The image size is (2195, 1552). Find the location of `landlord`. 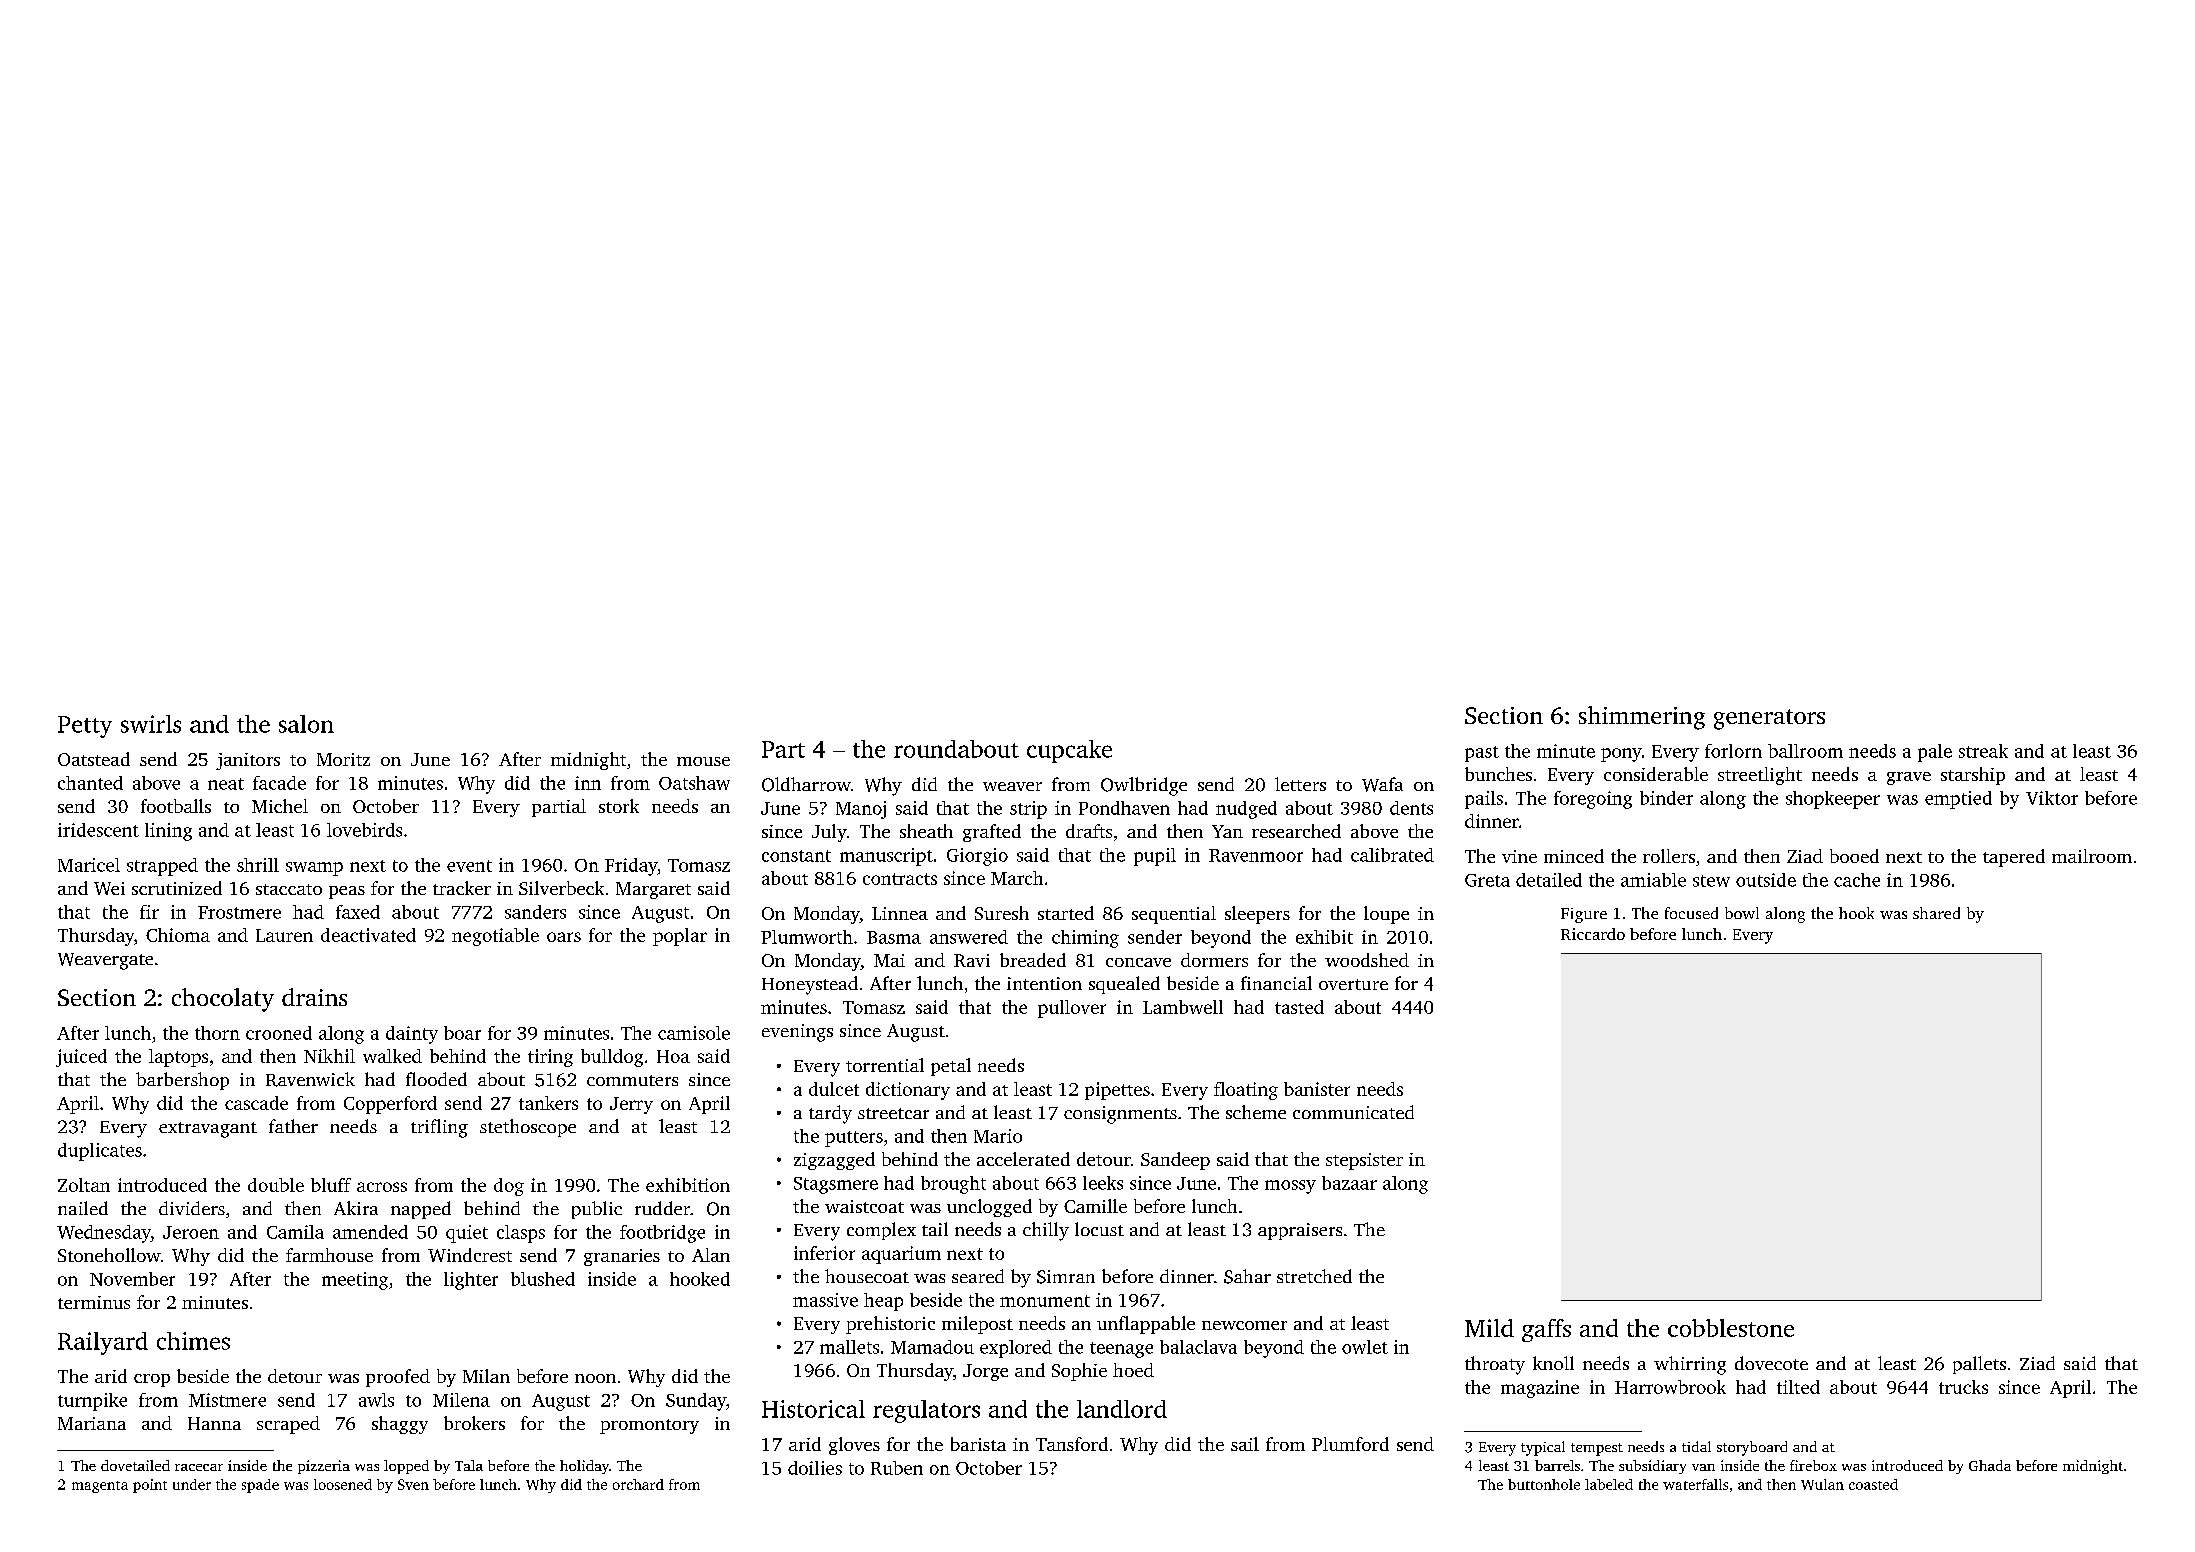

landlord is located at coordinates (1122, 1409).
